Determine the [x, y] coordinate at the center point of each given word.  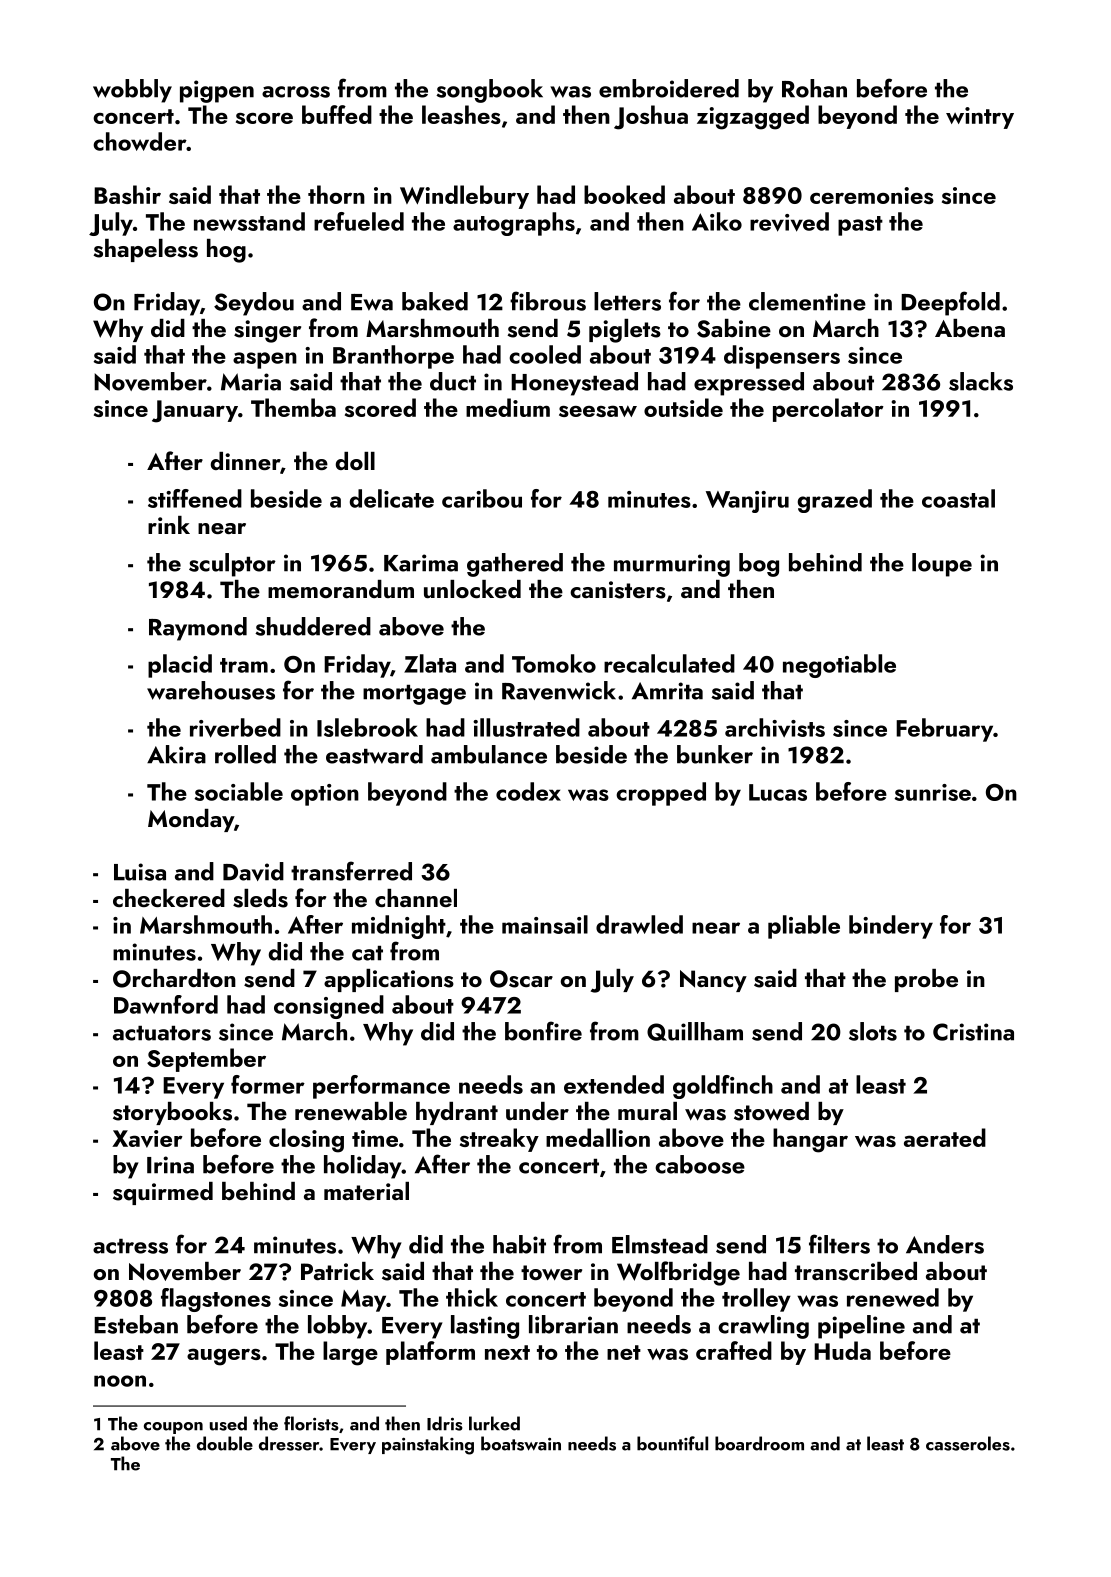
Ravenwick [559, 690]
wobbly [132, 91]
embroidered [669, 88]
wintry [980, 118]
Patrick [337, 1271]
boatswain [521, 1443]
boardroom [759, 1443]
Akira [176, 754]
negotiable [839, 666]
